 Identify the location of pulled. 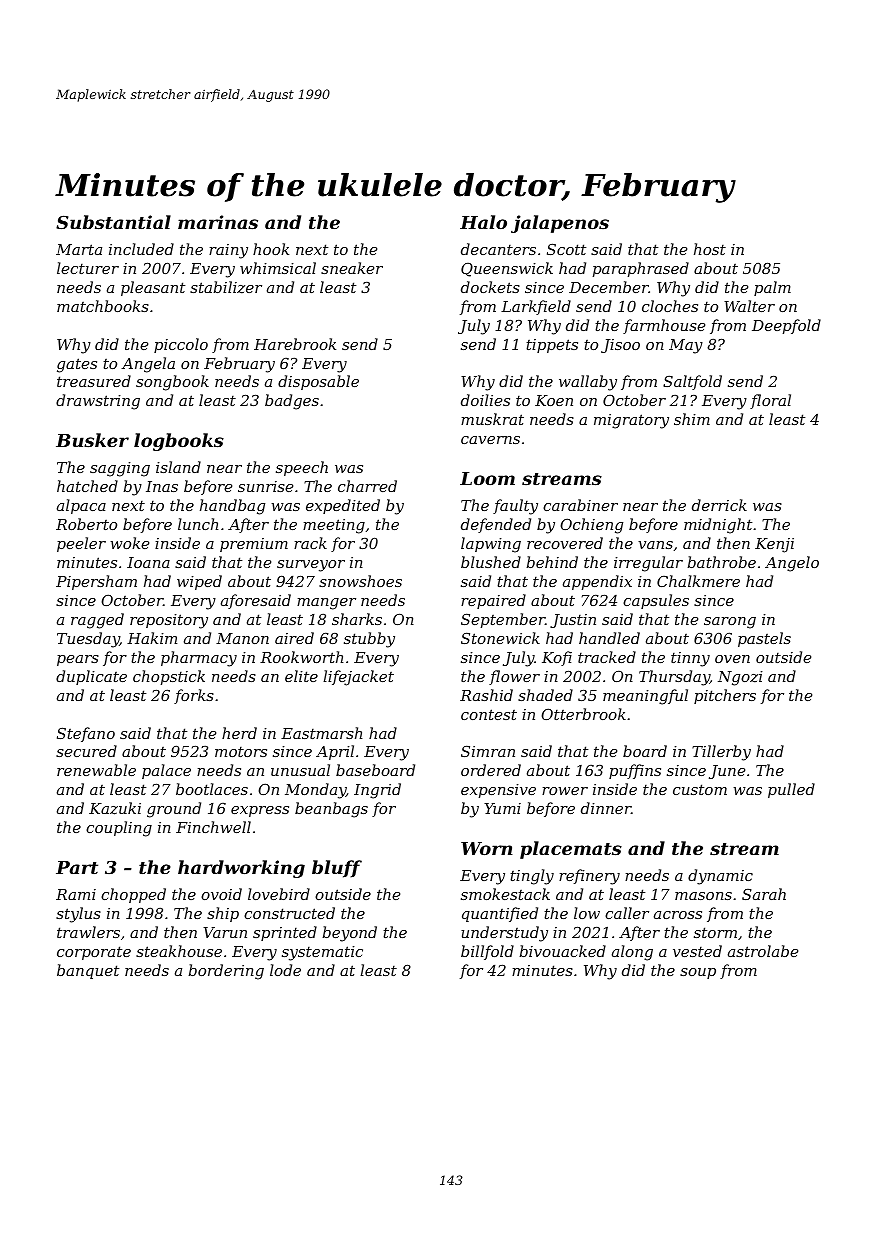
(791, 790).
